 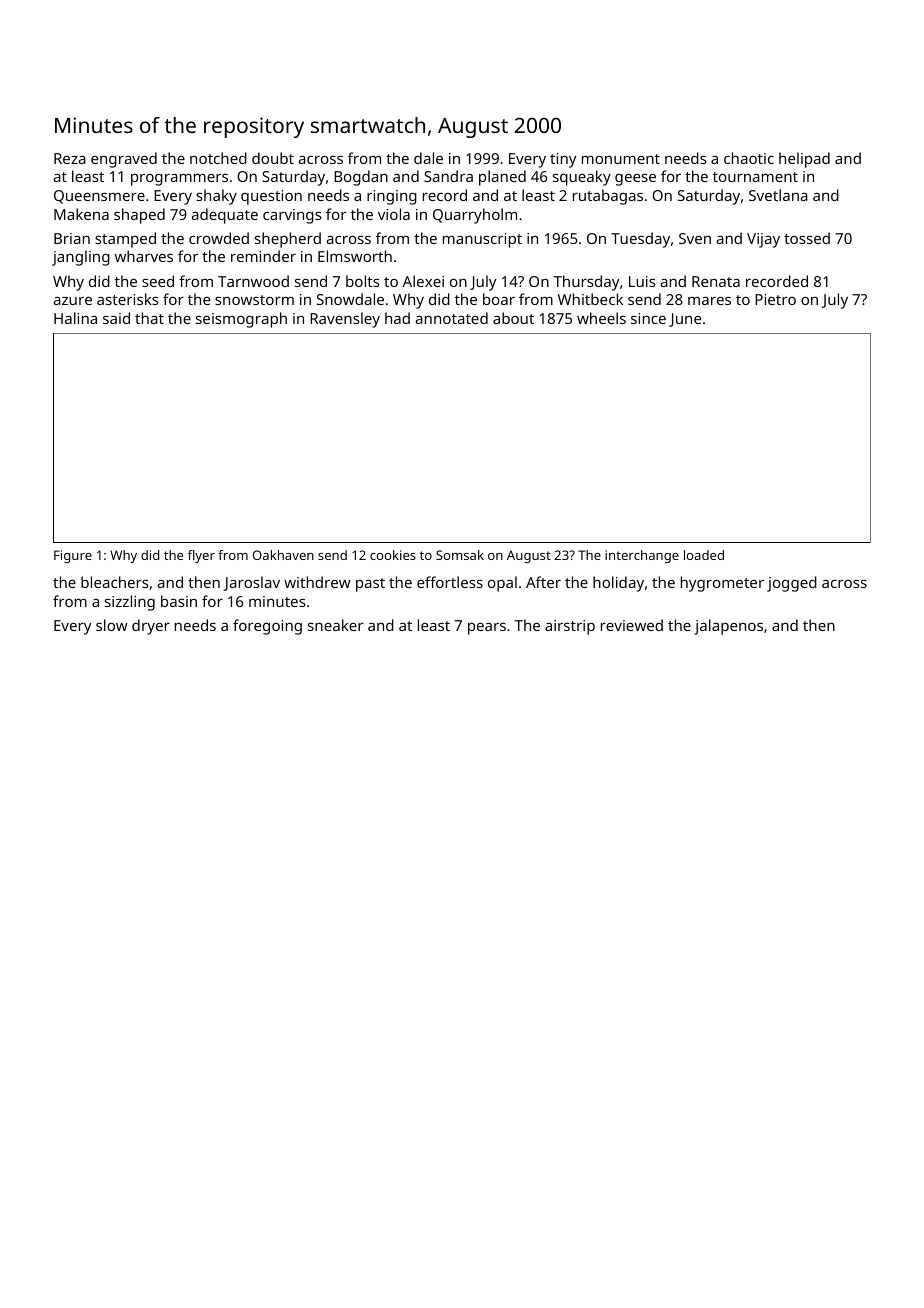 I want to click on June, so click(x=685, y=320).
